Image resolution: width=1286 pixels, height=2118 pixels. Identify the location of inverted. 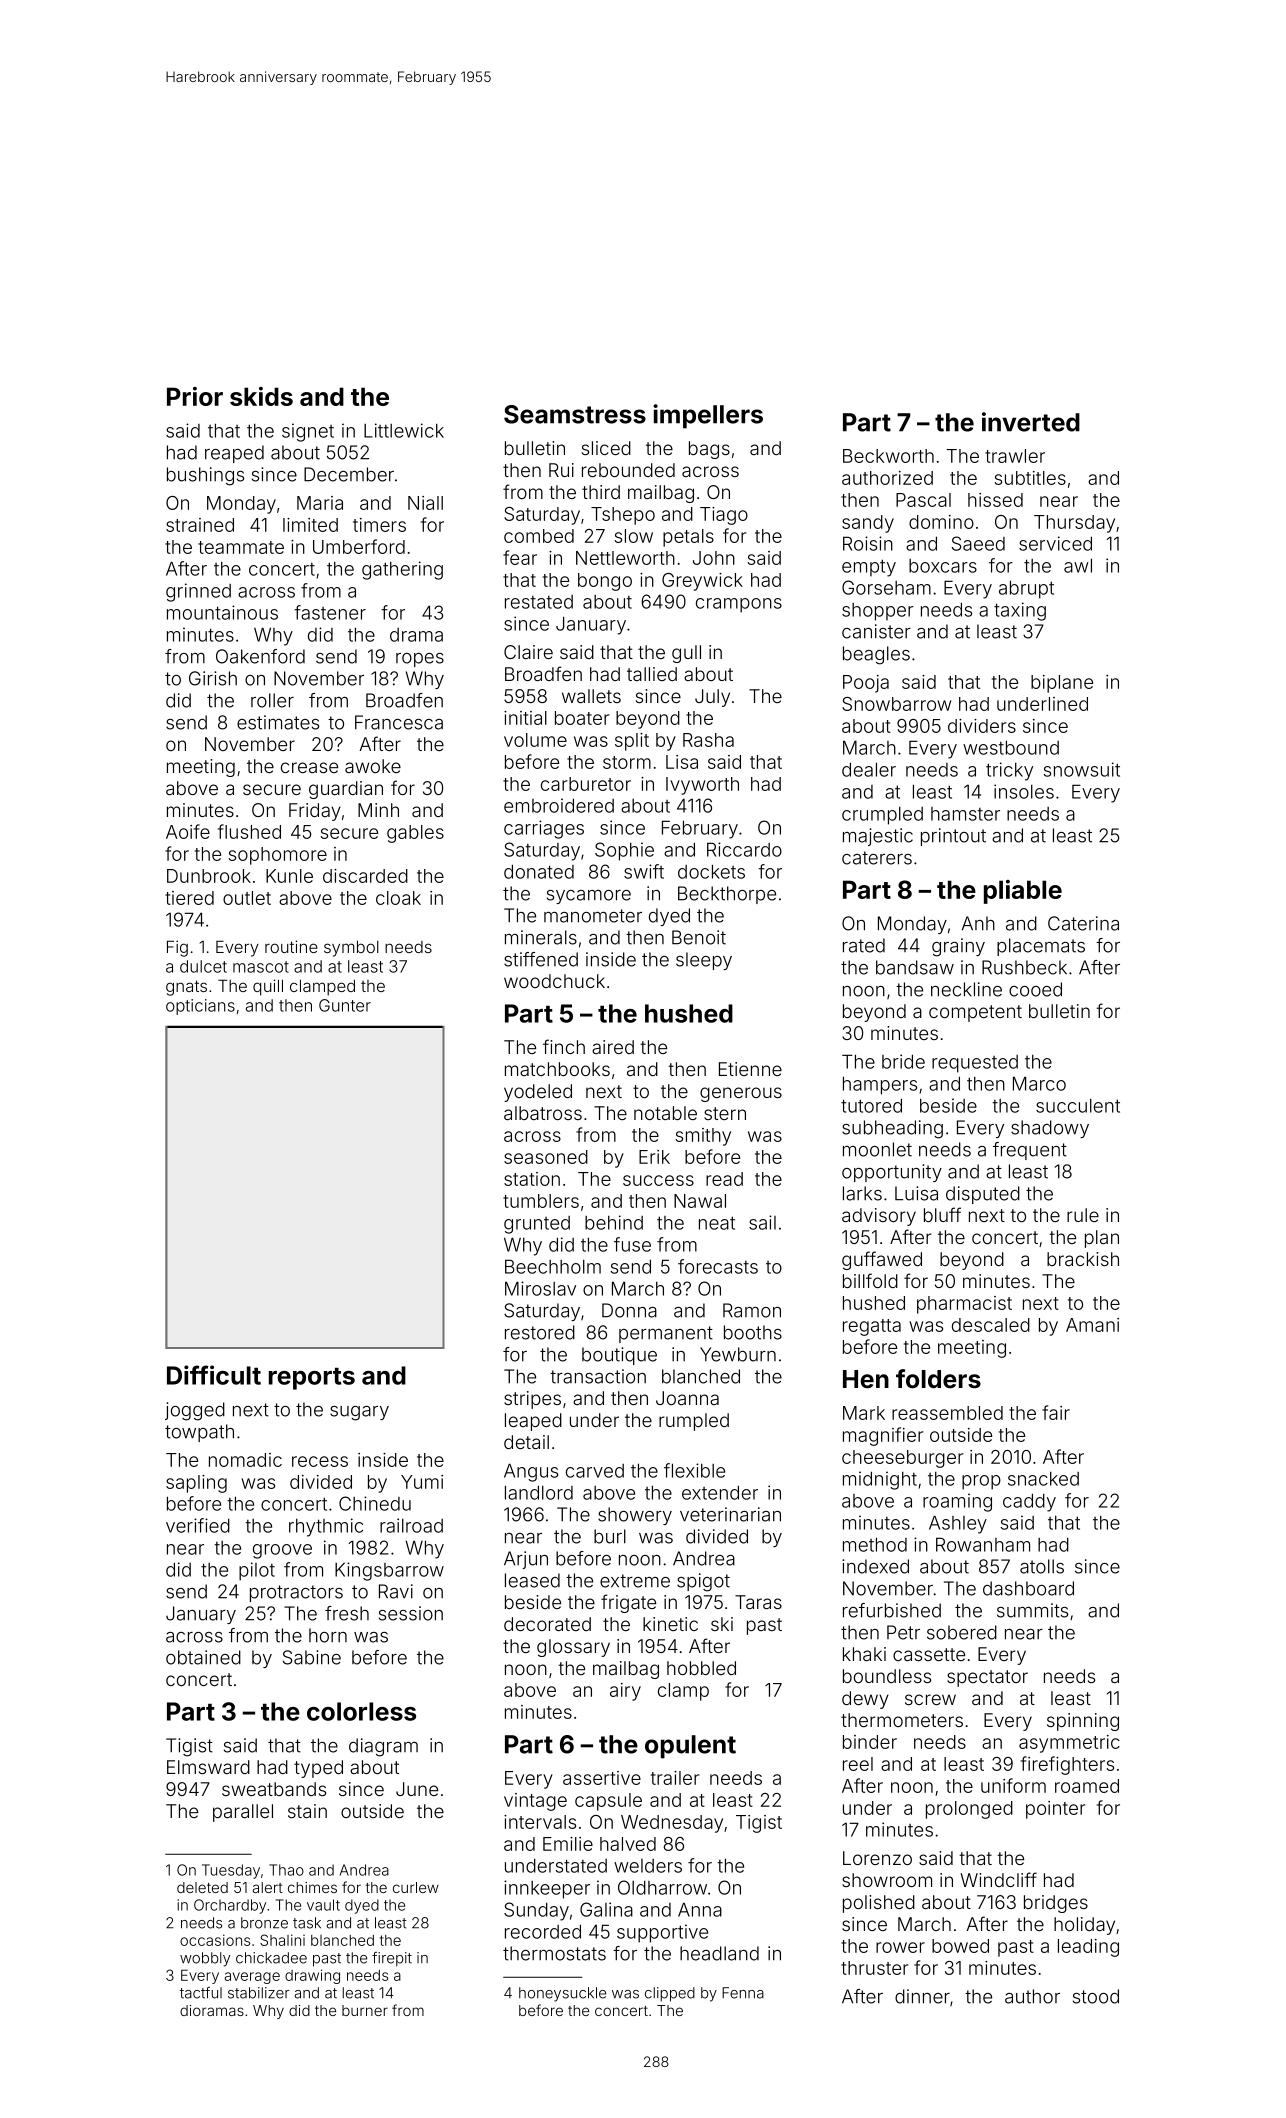
(1031, 422).
